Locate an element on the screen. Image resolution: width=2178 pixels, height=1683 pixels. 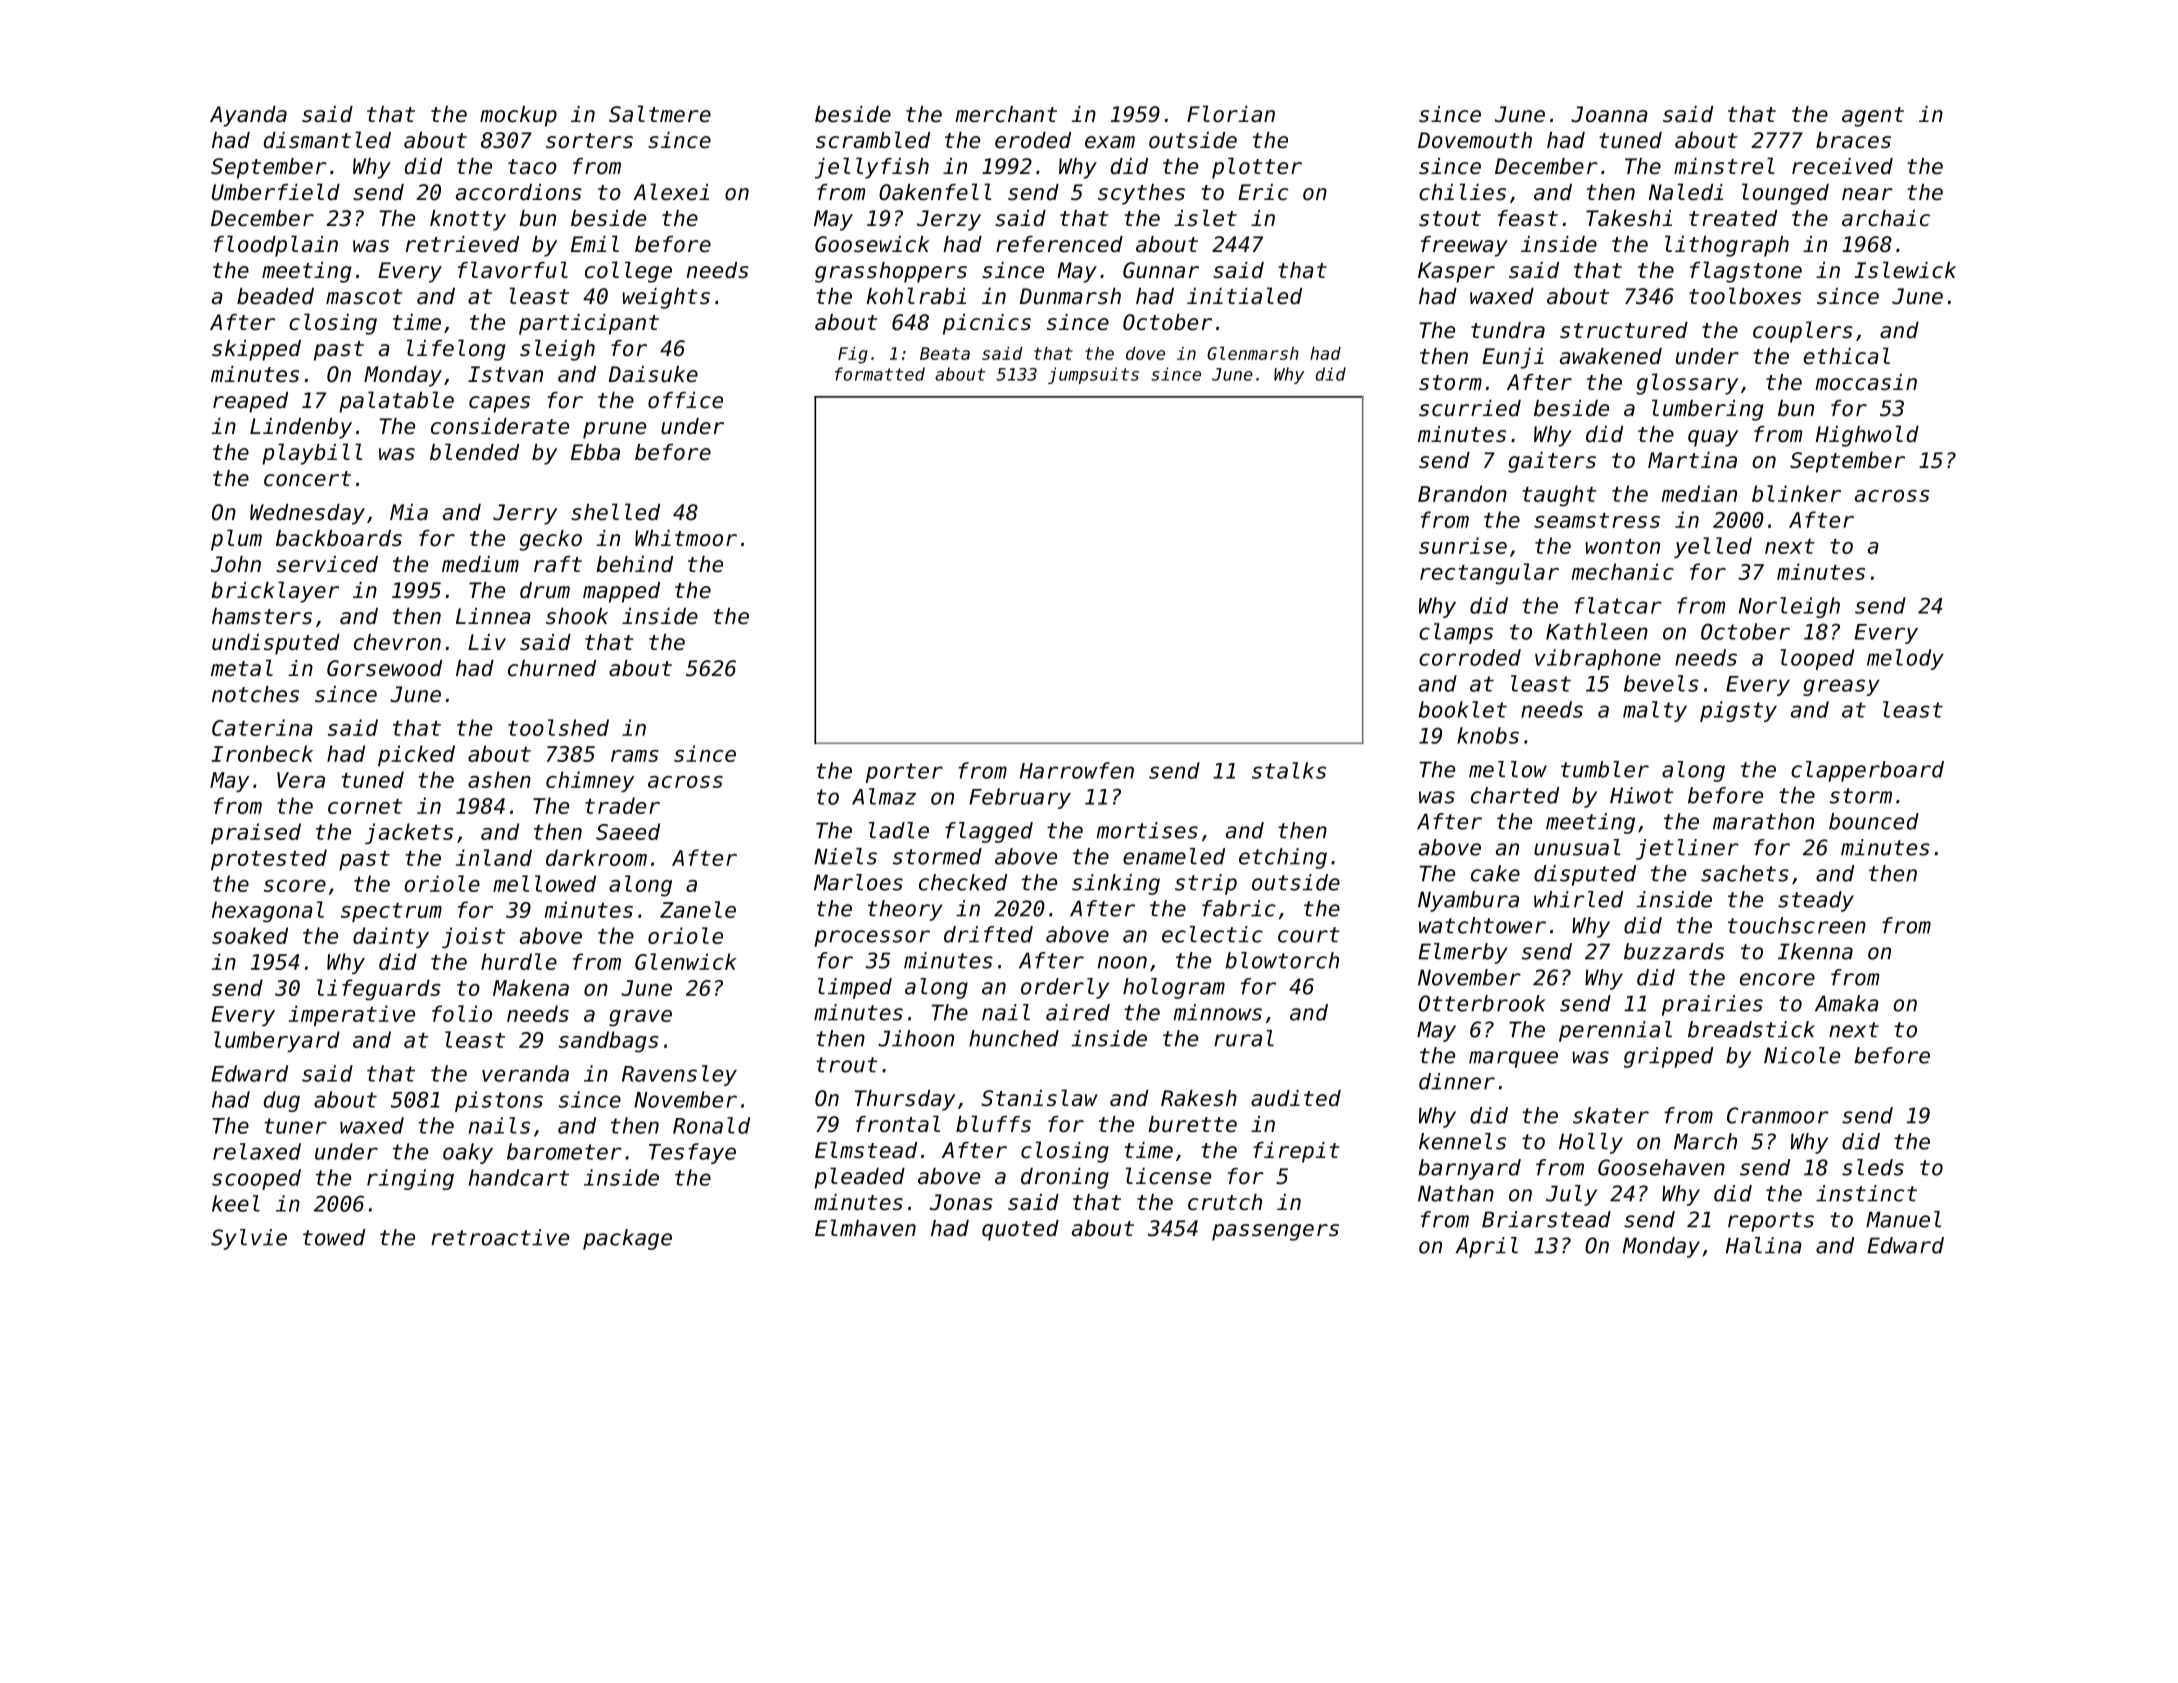
droning is located at coordinates (1065, 1178).
